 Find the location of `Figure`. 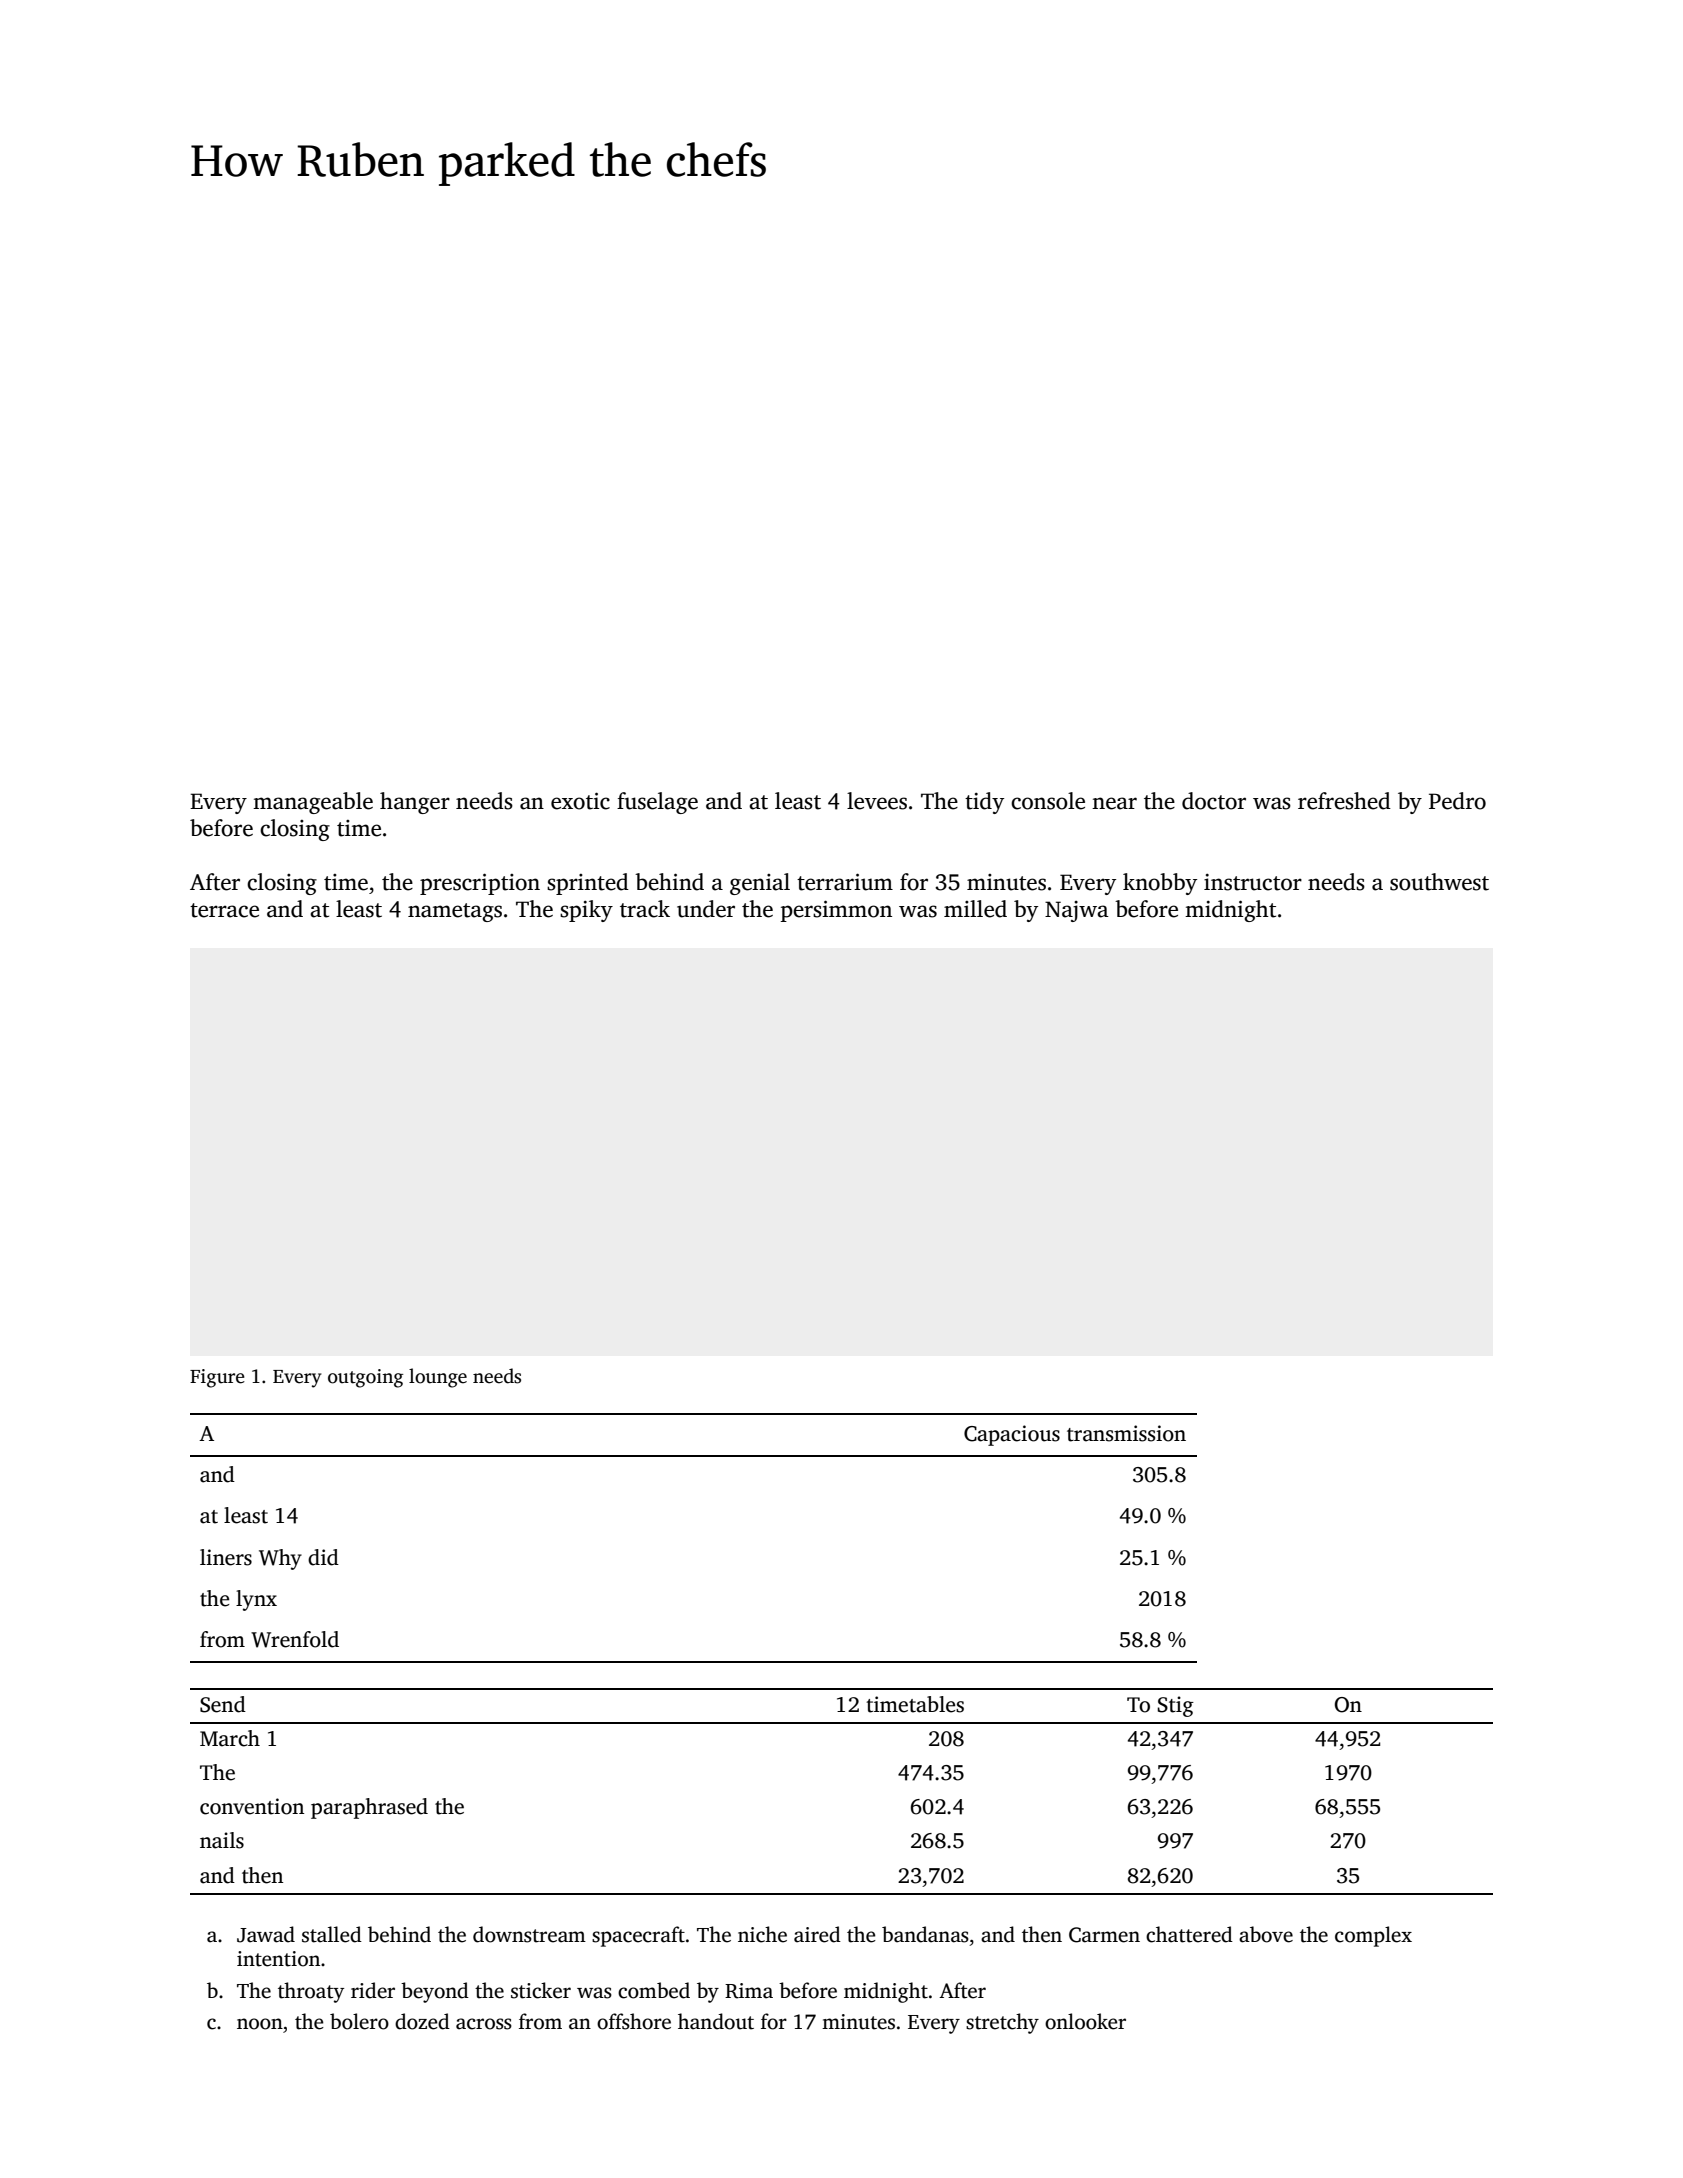

Figure is located at coordinates (217, 1378).
